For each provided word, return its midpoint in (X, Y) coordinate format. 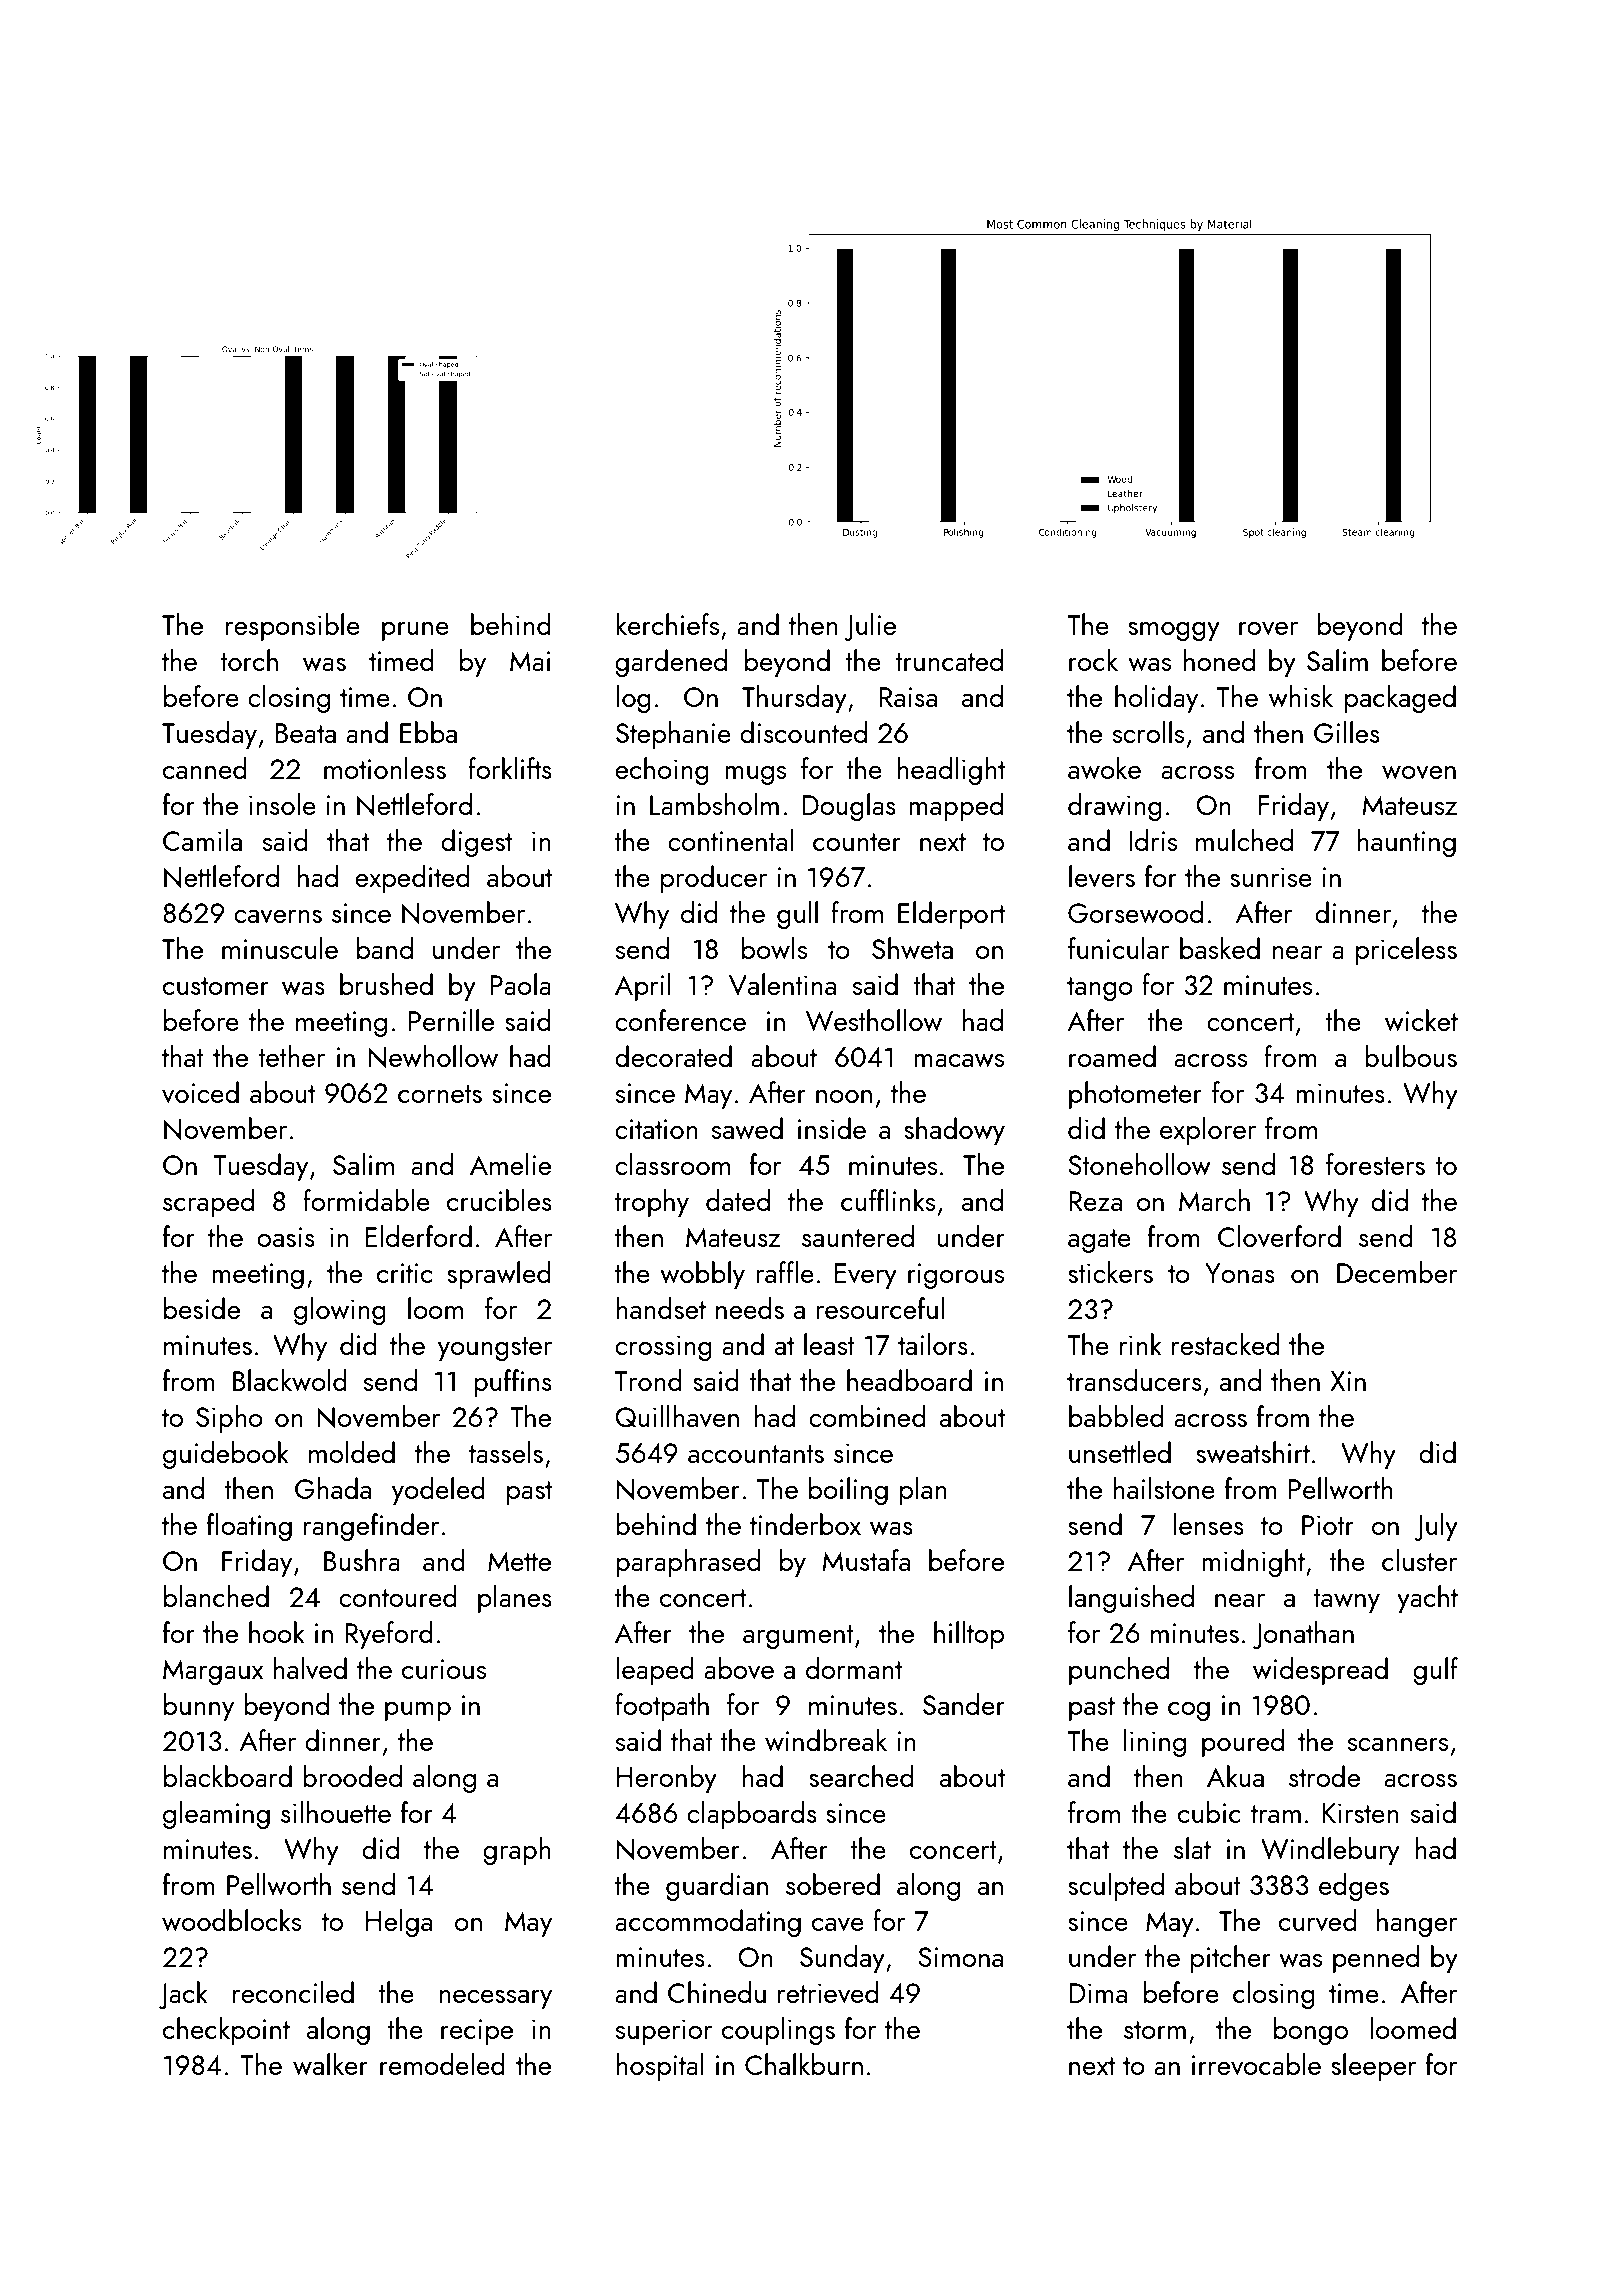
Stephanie (673, 735)
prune (415, 631)
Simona (960, 1957)
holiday (1156, 699)
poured (1243, 1743)
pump (418, 1711)
